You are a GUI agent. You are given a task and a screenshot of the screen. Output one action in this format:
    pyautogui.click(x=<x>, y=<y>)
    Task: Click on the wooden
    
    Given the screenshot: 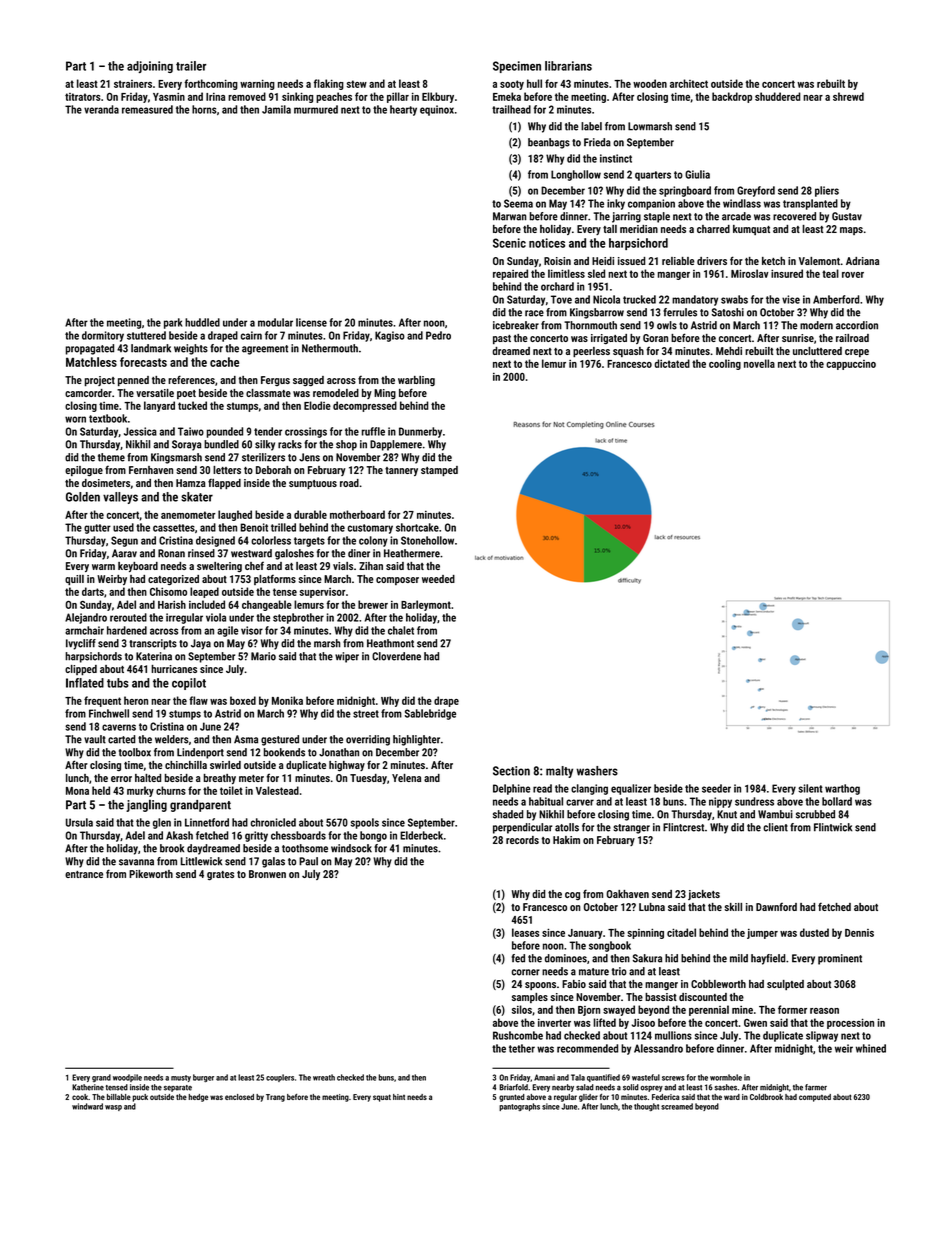 What is the action you would take?
    pyautogui.click(x=650, y=83)
